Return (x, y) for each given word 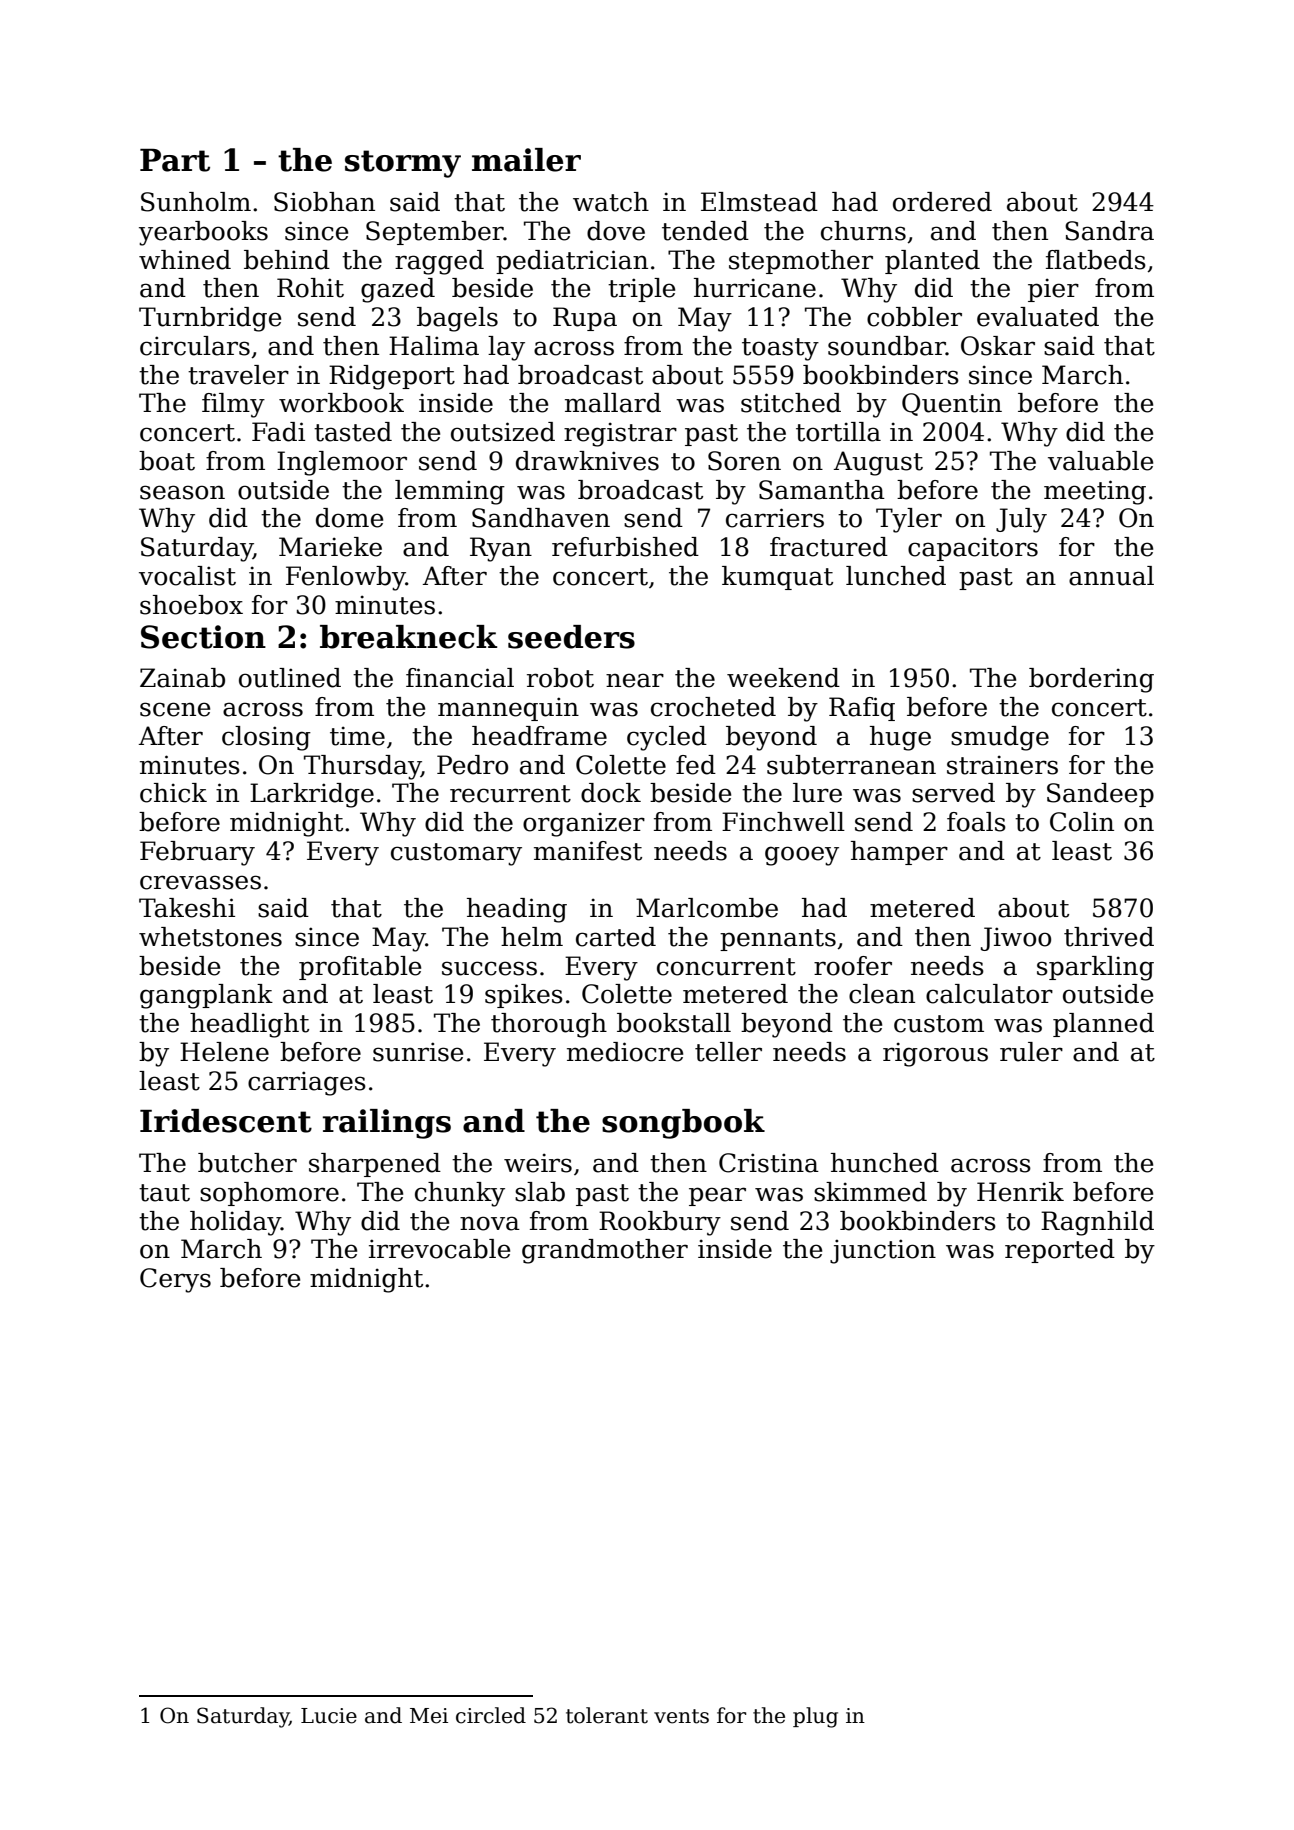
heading (517, 910)
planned (1103, 1025)
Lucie (329, 1716)
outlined (290, 678)
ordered (942, 202)
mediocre (625, 1052)
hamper (899, 853)
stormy (403, 164)
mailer (526, 160)
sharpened (375, 1165)
